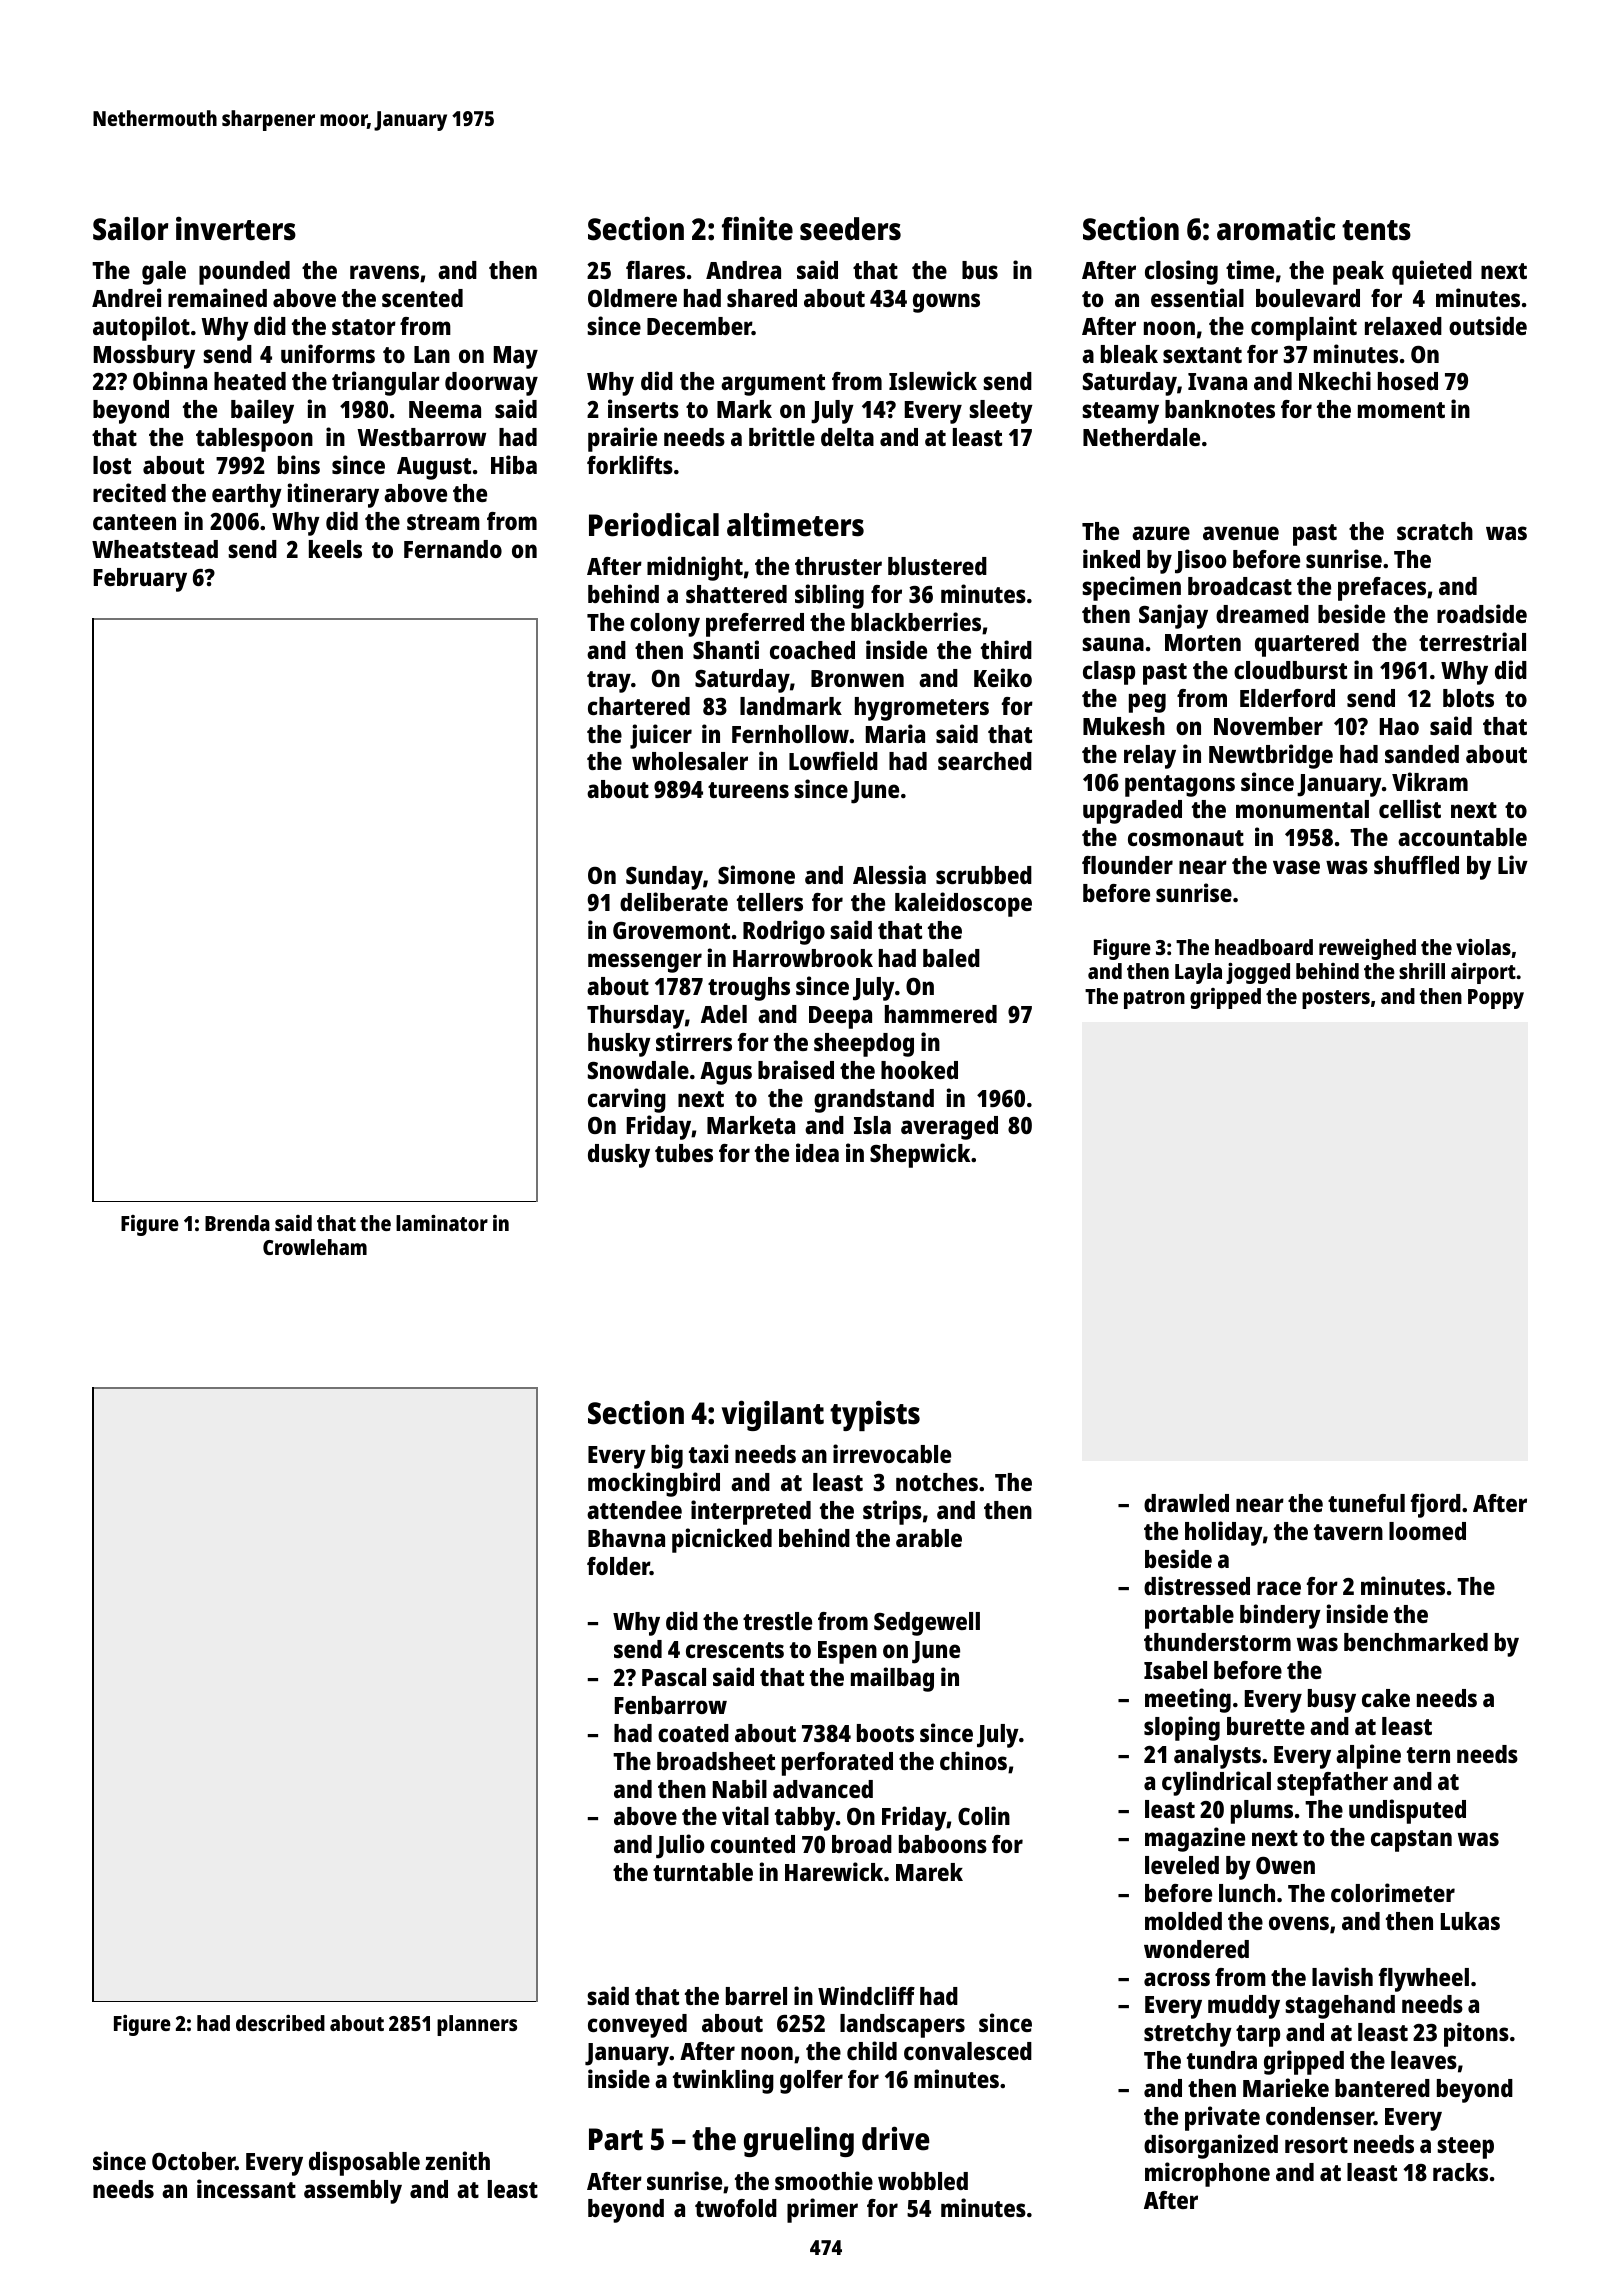  I want to click on described, so click(280, 2023).
